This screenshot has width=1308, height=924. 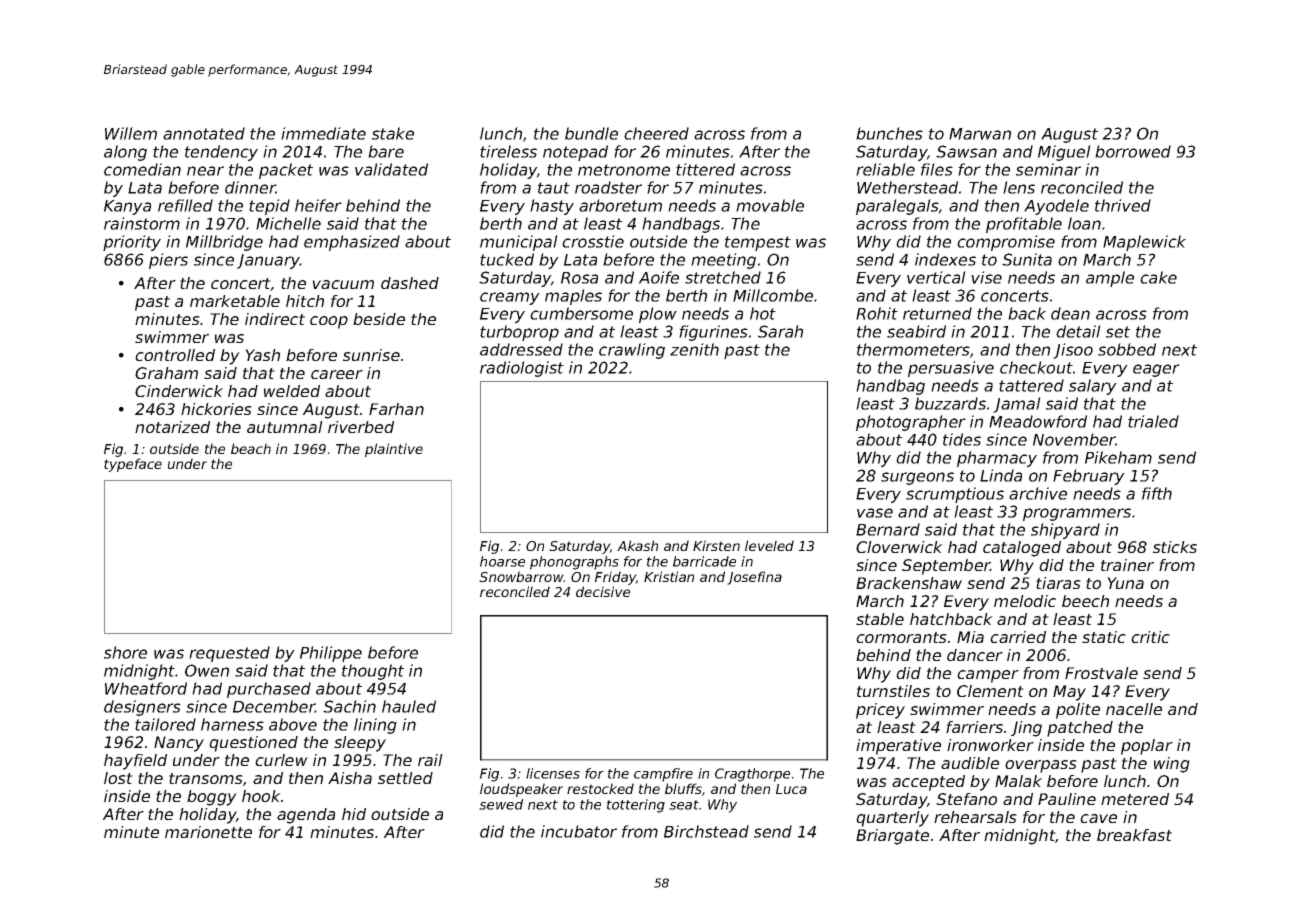 What do you see at coordinates (1070, 313) in the screenshot?
I see `dean` at bounding box center [1070, 313].
